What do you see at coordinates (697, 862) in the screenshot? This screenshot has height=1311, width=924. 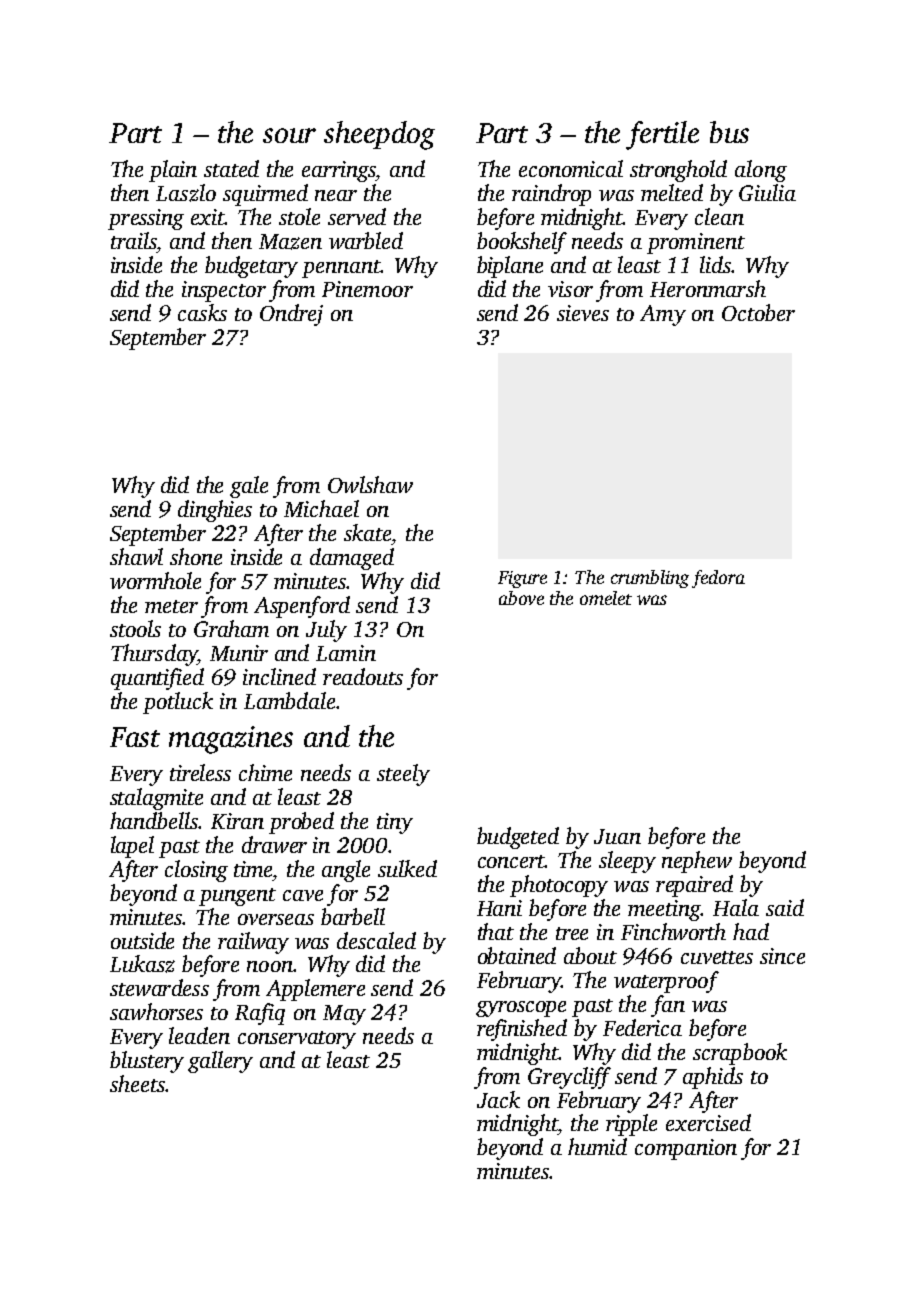 I see `nephew` at bounding box center [697, 862].
